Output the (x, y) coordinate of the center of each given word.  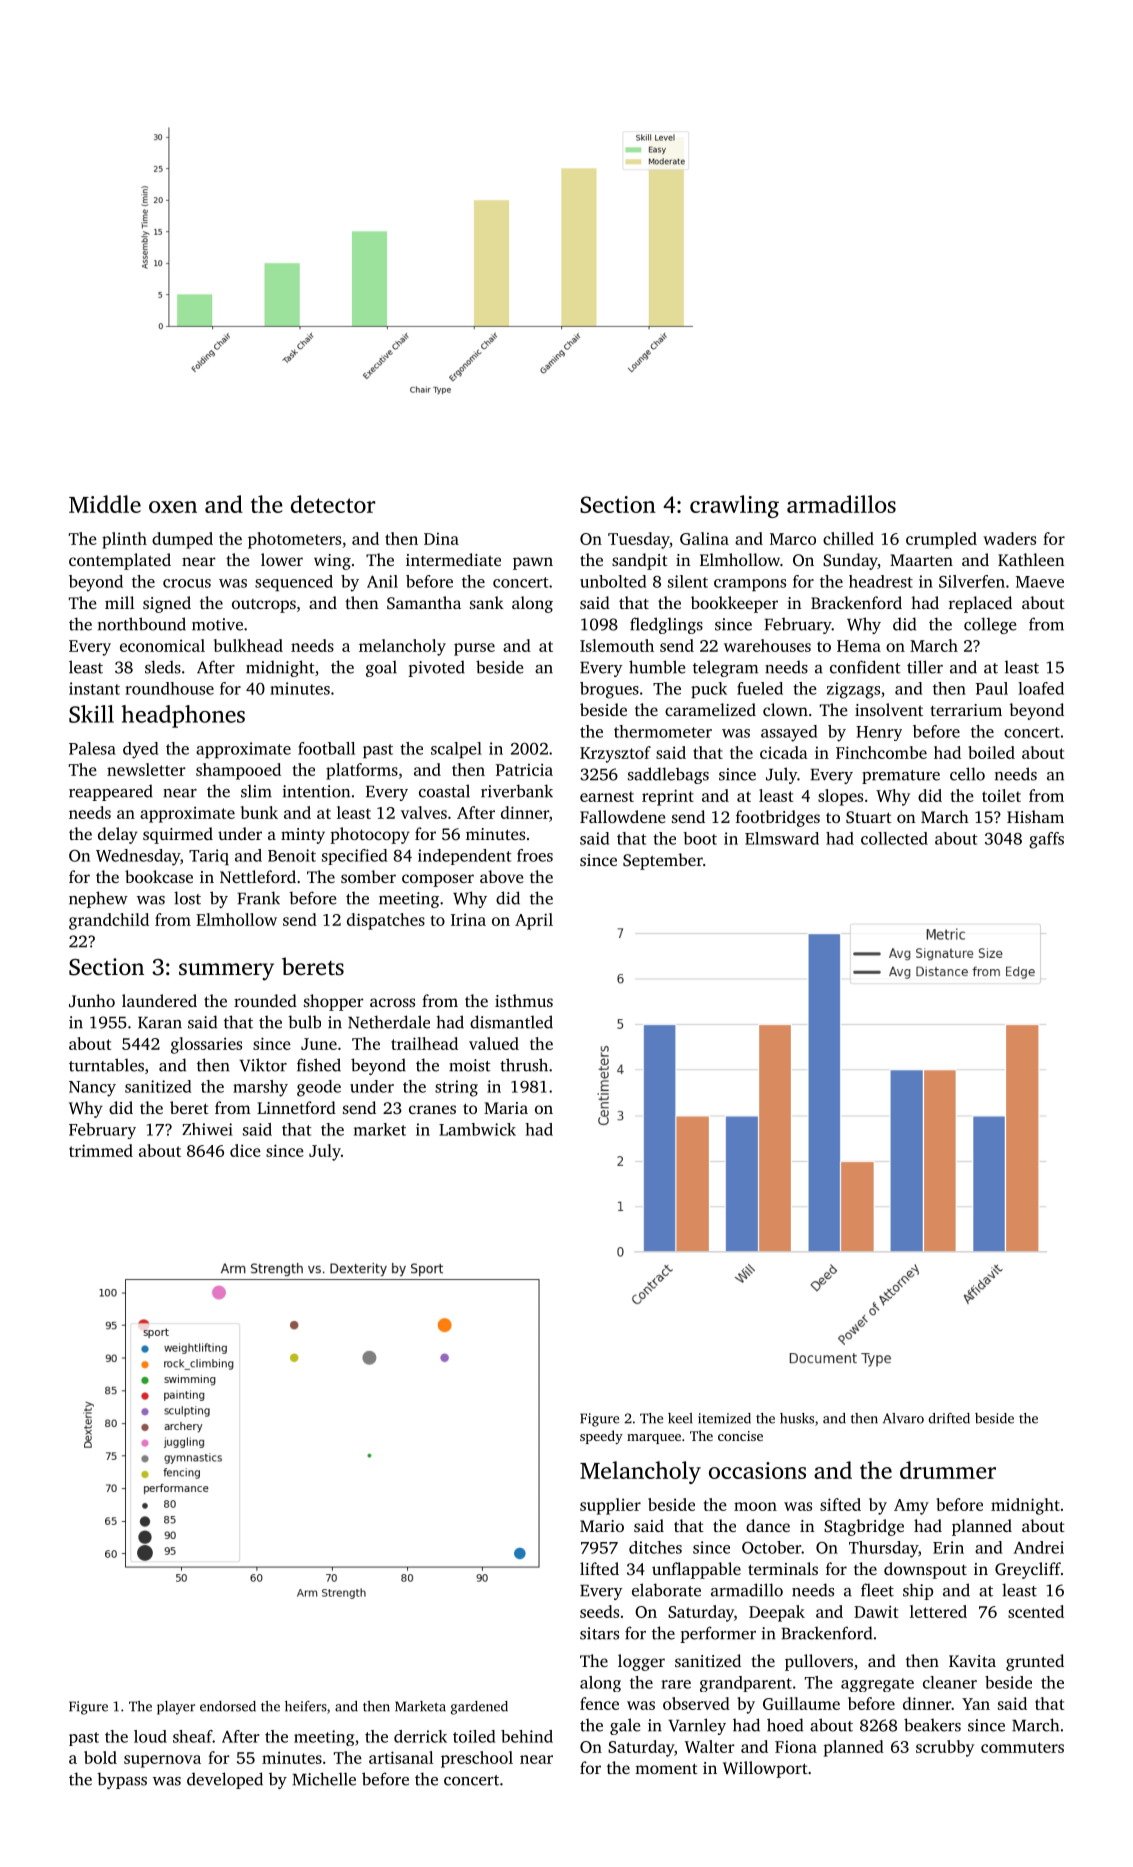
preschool (477, 1759)
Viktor (263, 1065)
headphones (183, 716)
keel (680, 1418)
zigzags (853, 690)
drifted (949, 1418)
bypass (122, 1780)
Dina (441, 539)
